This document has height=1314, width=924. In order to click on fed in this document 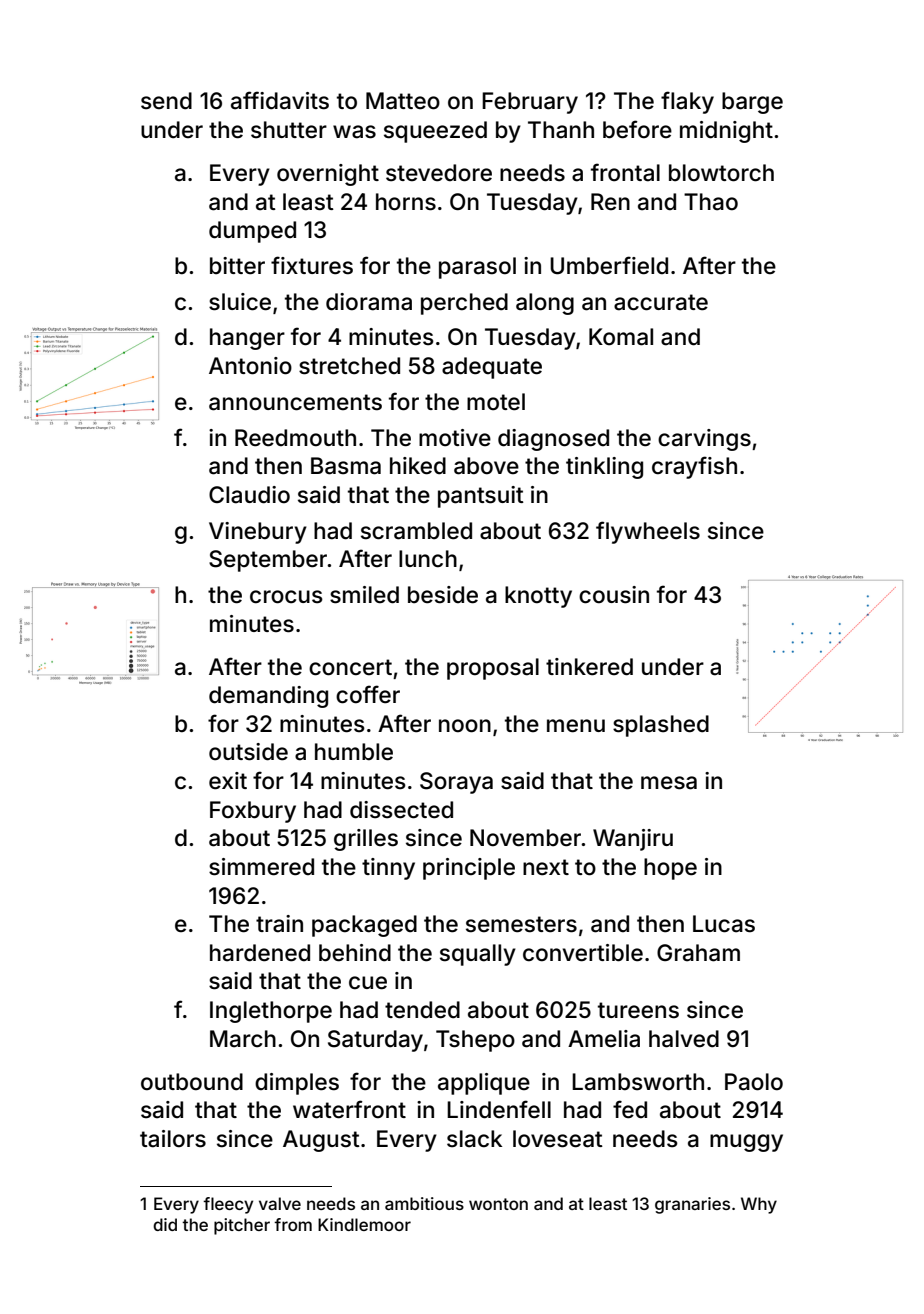, I will do `click(630, 1109)`.
